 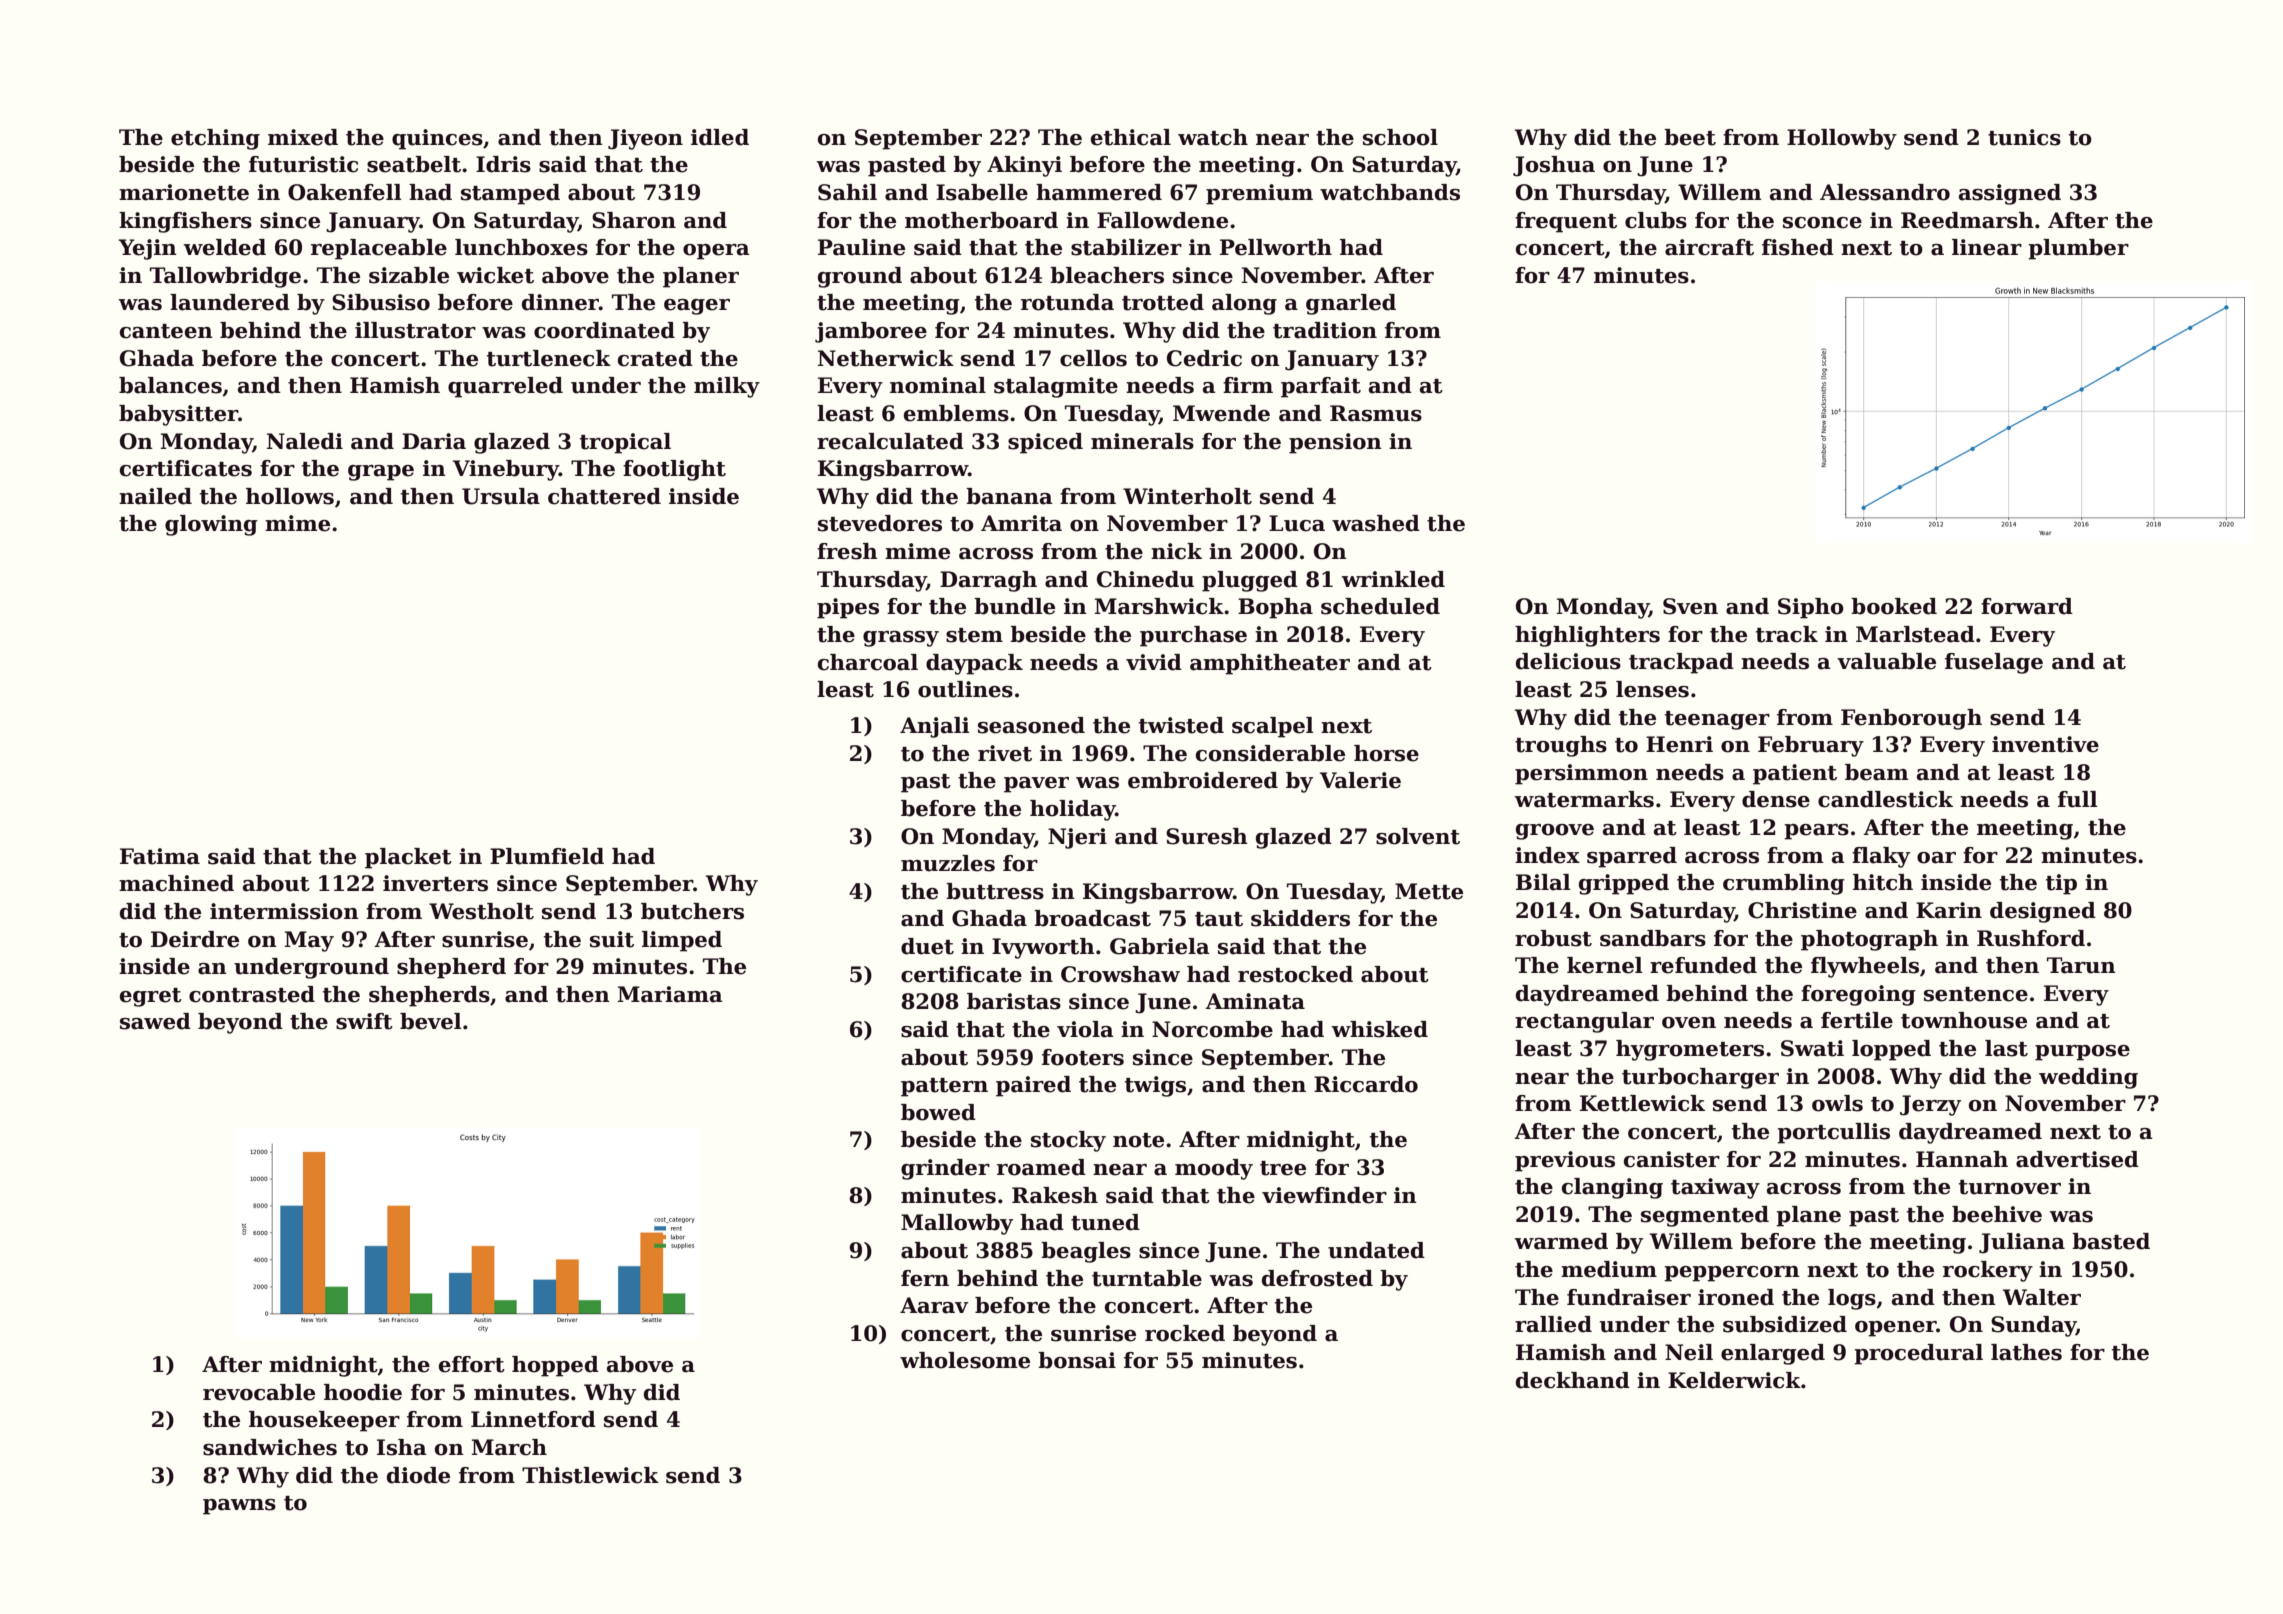 I want to click on forward, so click(x=2027, y=606).
